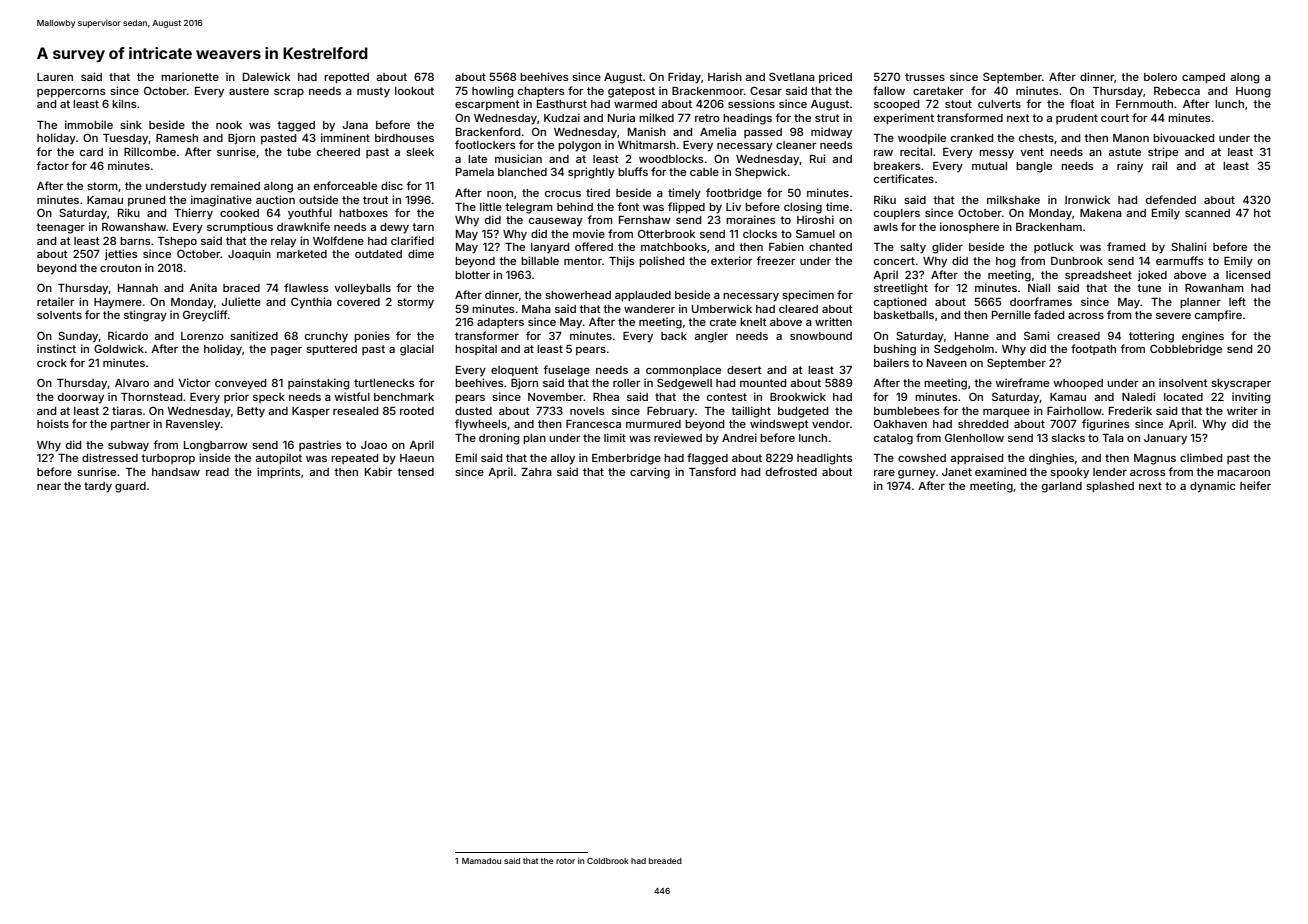  I want to click on Friday, so click(684, 78).
